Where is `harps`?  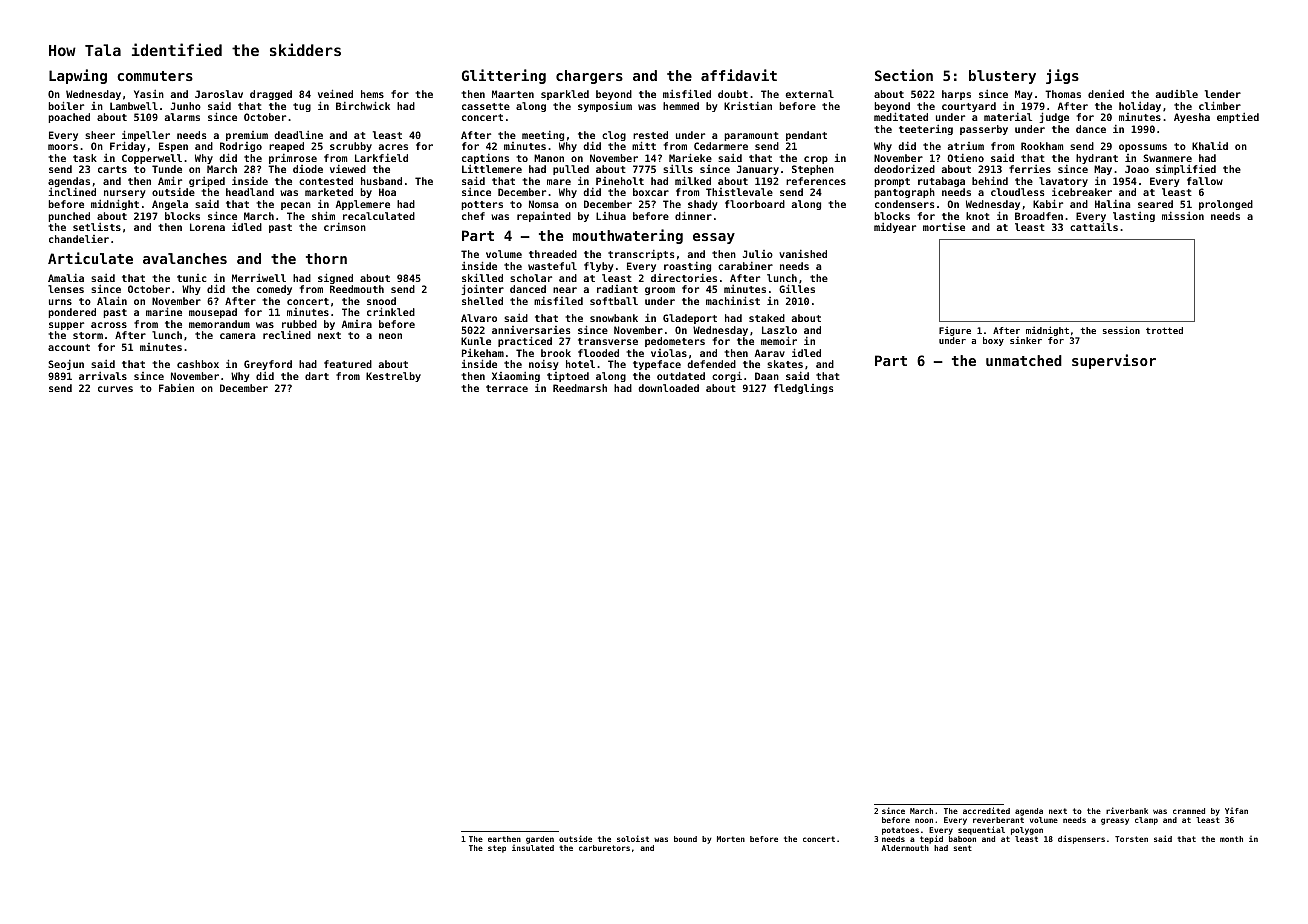 harps is located at coordinates (956, 95).
